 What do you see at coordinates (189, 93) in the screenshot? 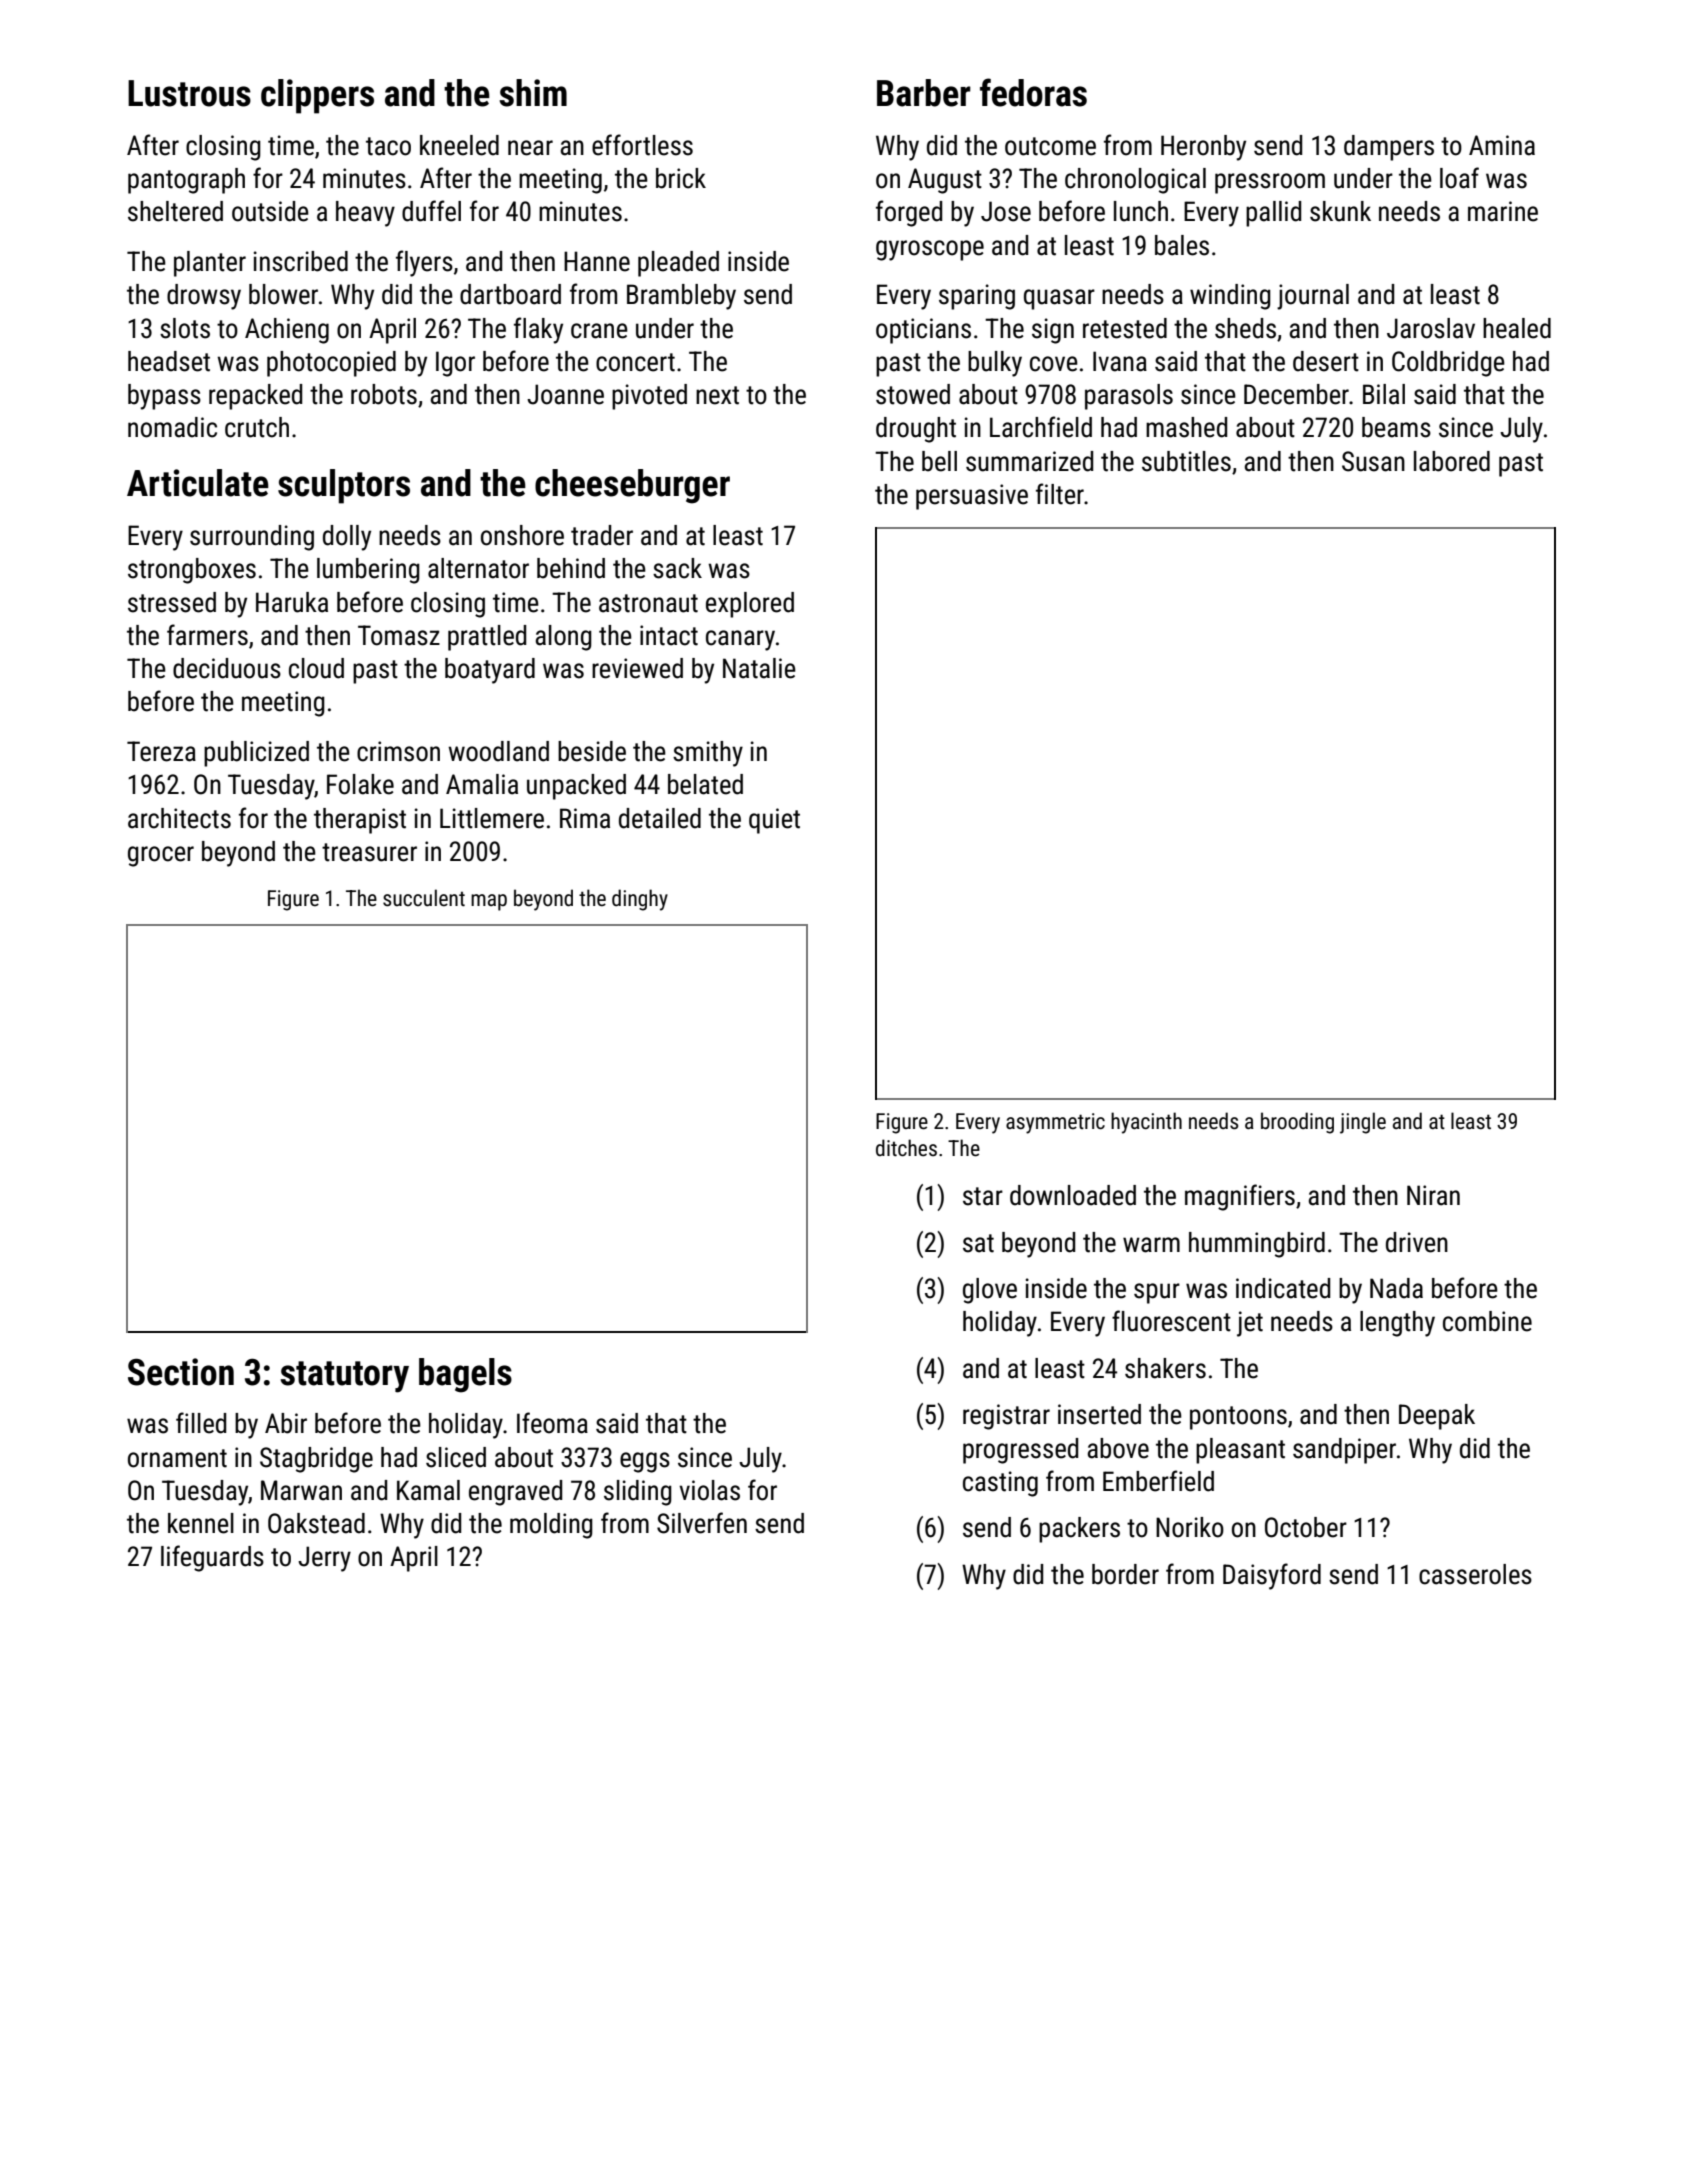
I see `Lustrous` at bounding box center [189, 93].
